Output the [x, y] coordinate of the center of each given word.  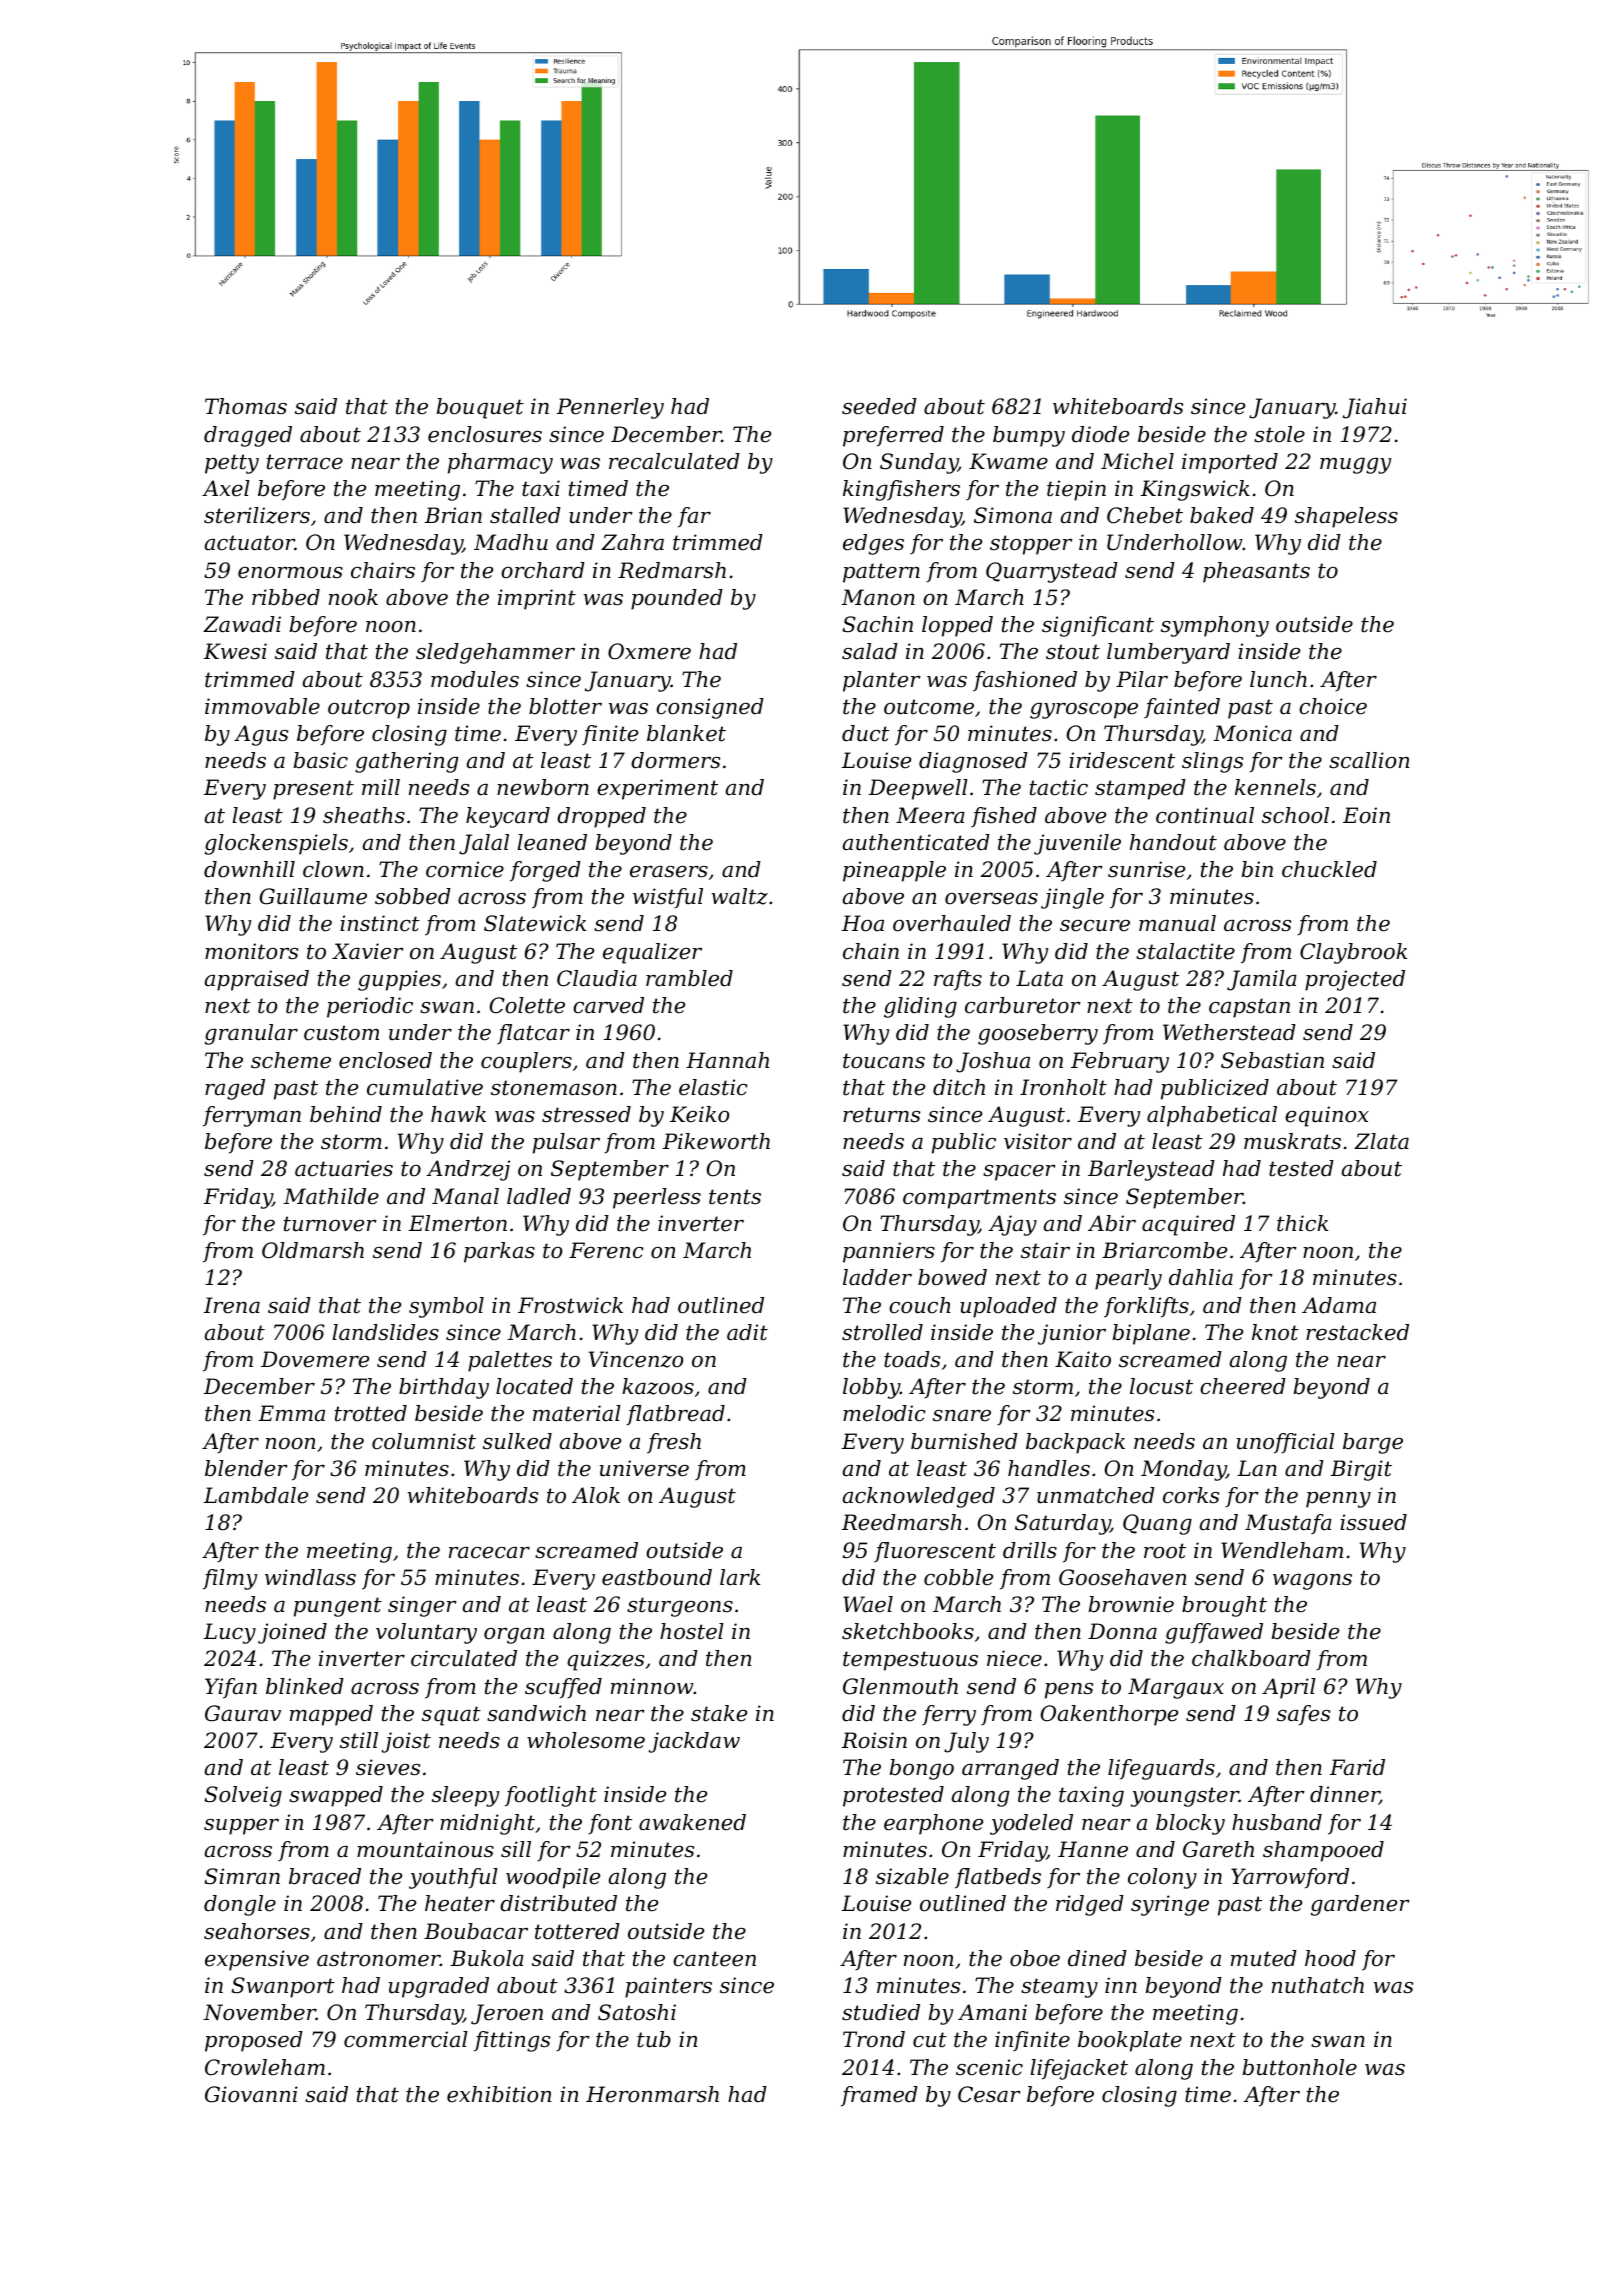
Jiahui [1375, 408]
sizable [912, 1876]
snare [962, 1416]
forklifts [1146, 1307]
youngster [1185, 1797]
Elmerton [458, 1223]
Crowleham [265, 2067]
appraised [257, 980]
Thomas [246, 406]
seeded [879, 406]
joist [406, 1742]
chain [871, 951]
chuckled [1329, 869]
